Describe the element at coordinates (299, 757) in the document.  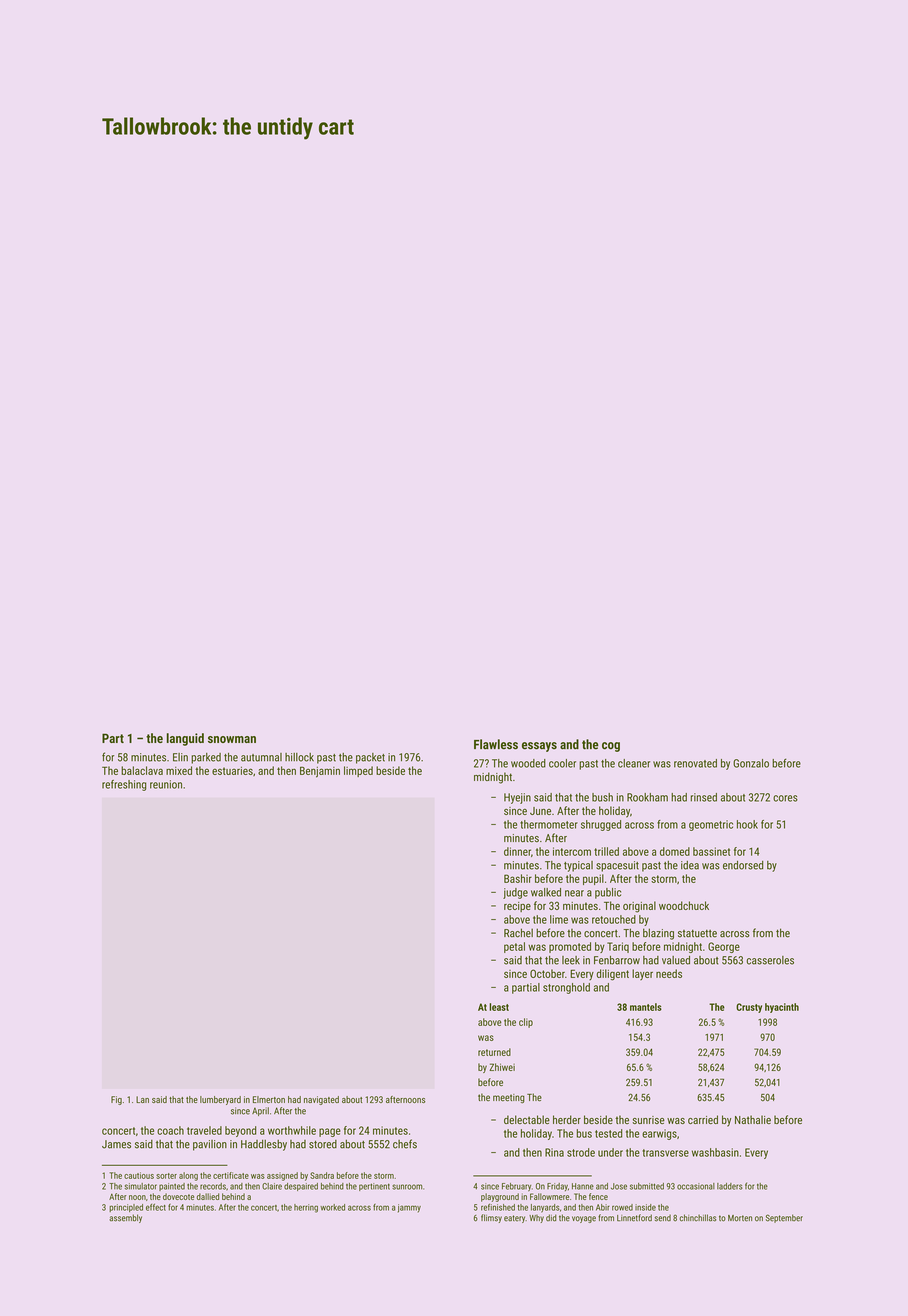
I see `hillock` at that location.
